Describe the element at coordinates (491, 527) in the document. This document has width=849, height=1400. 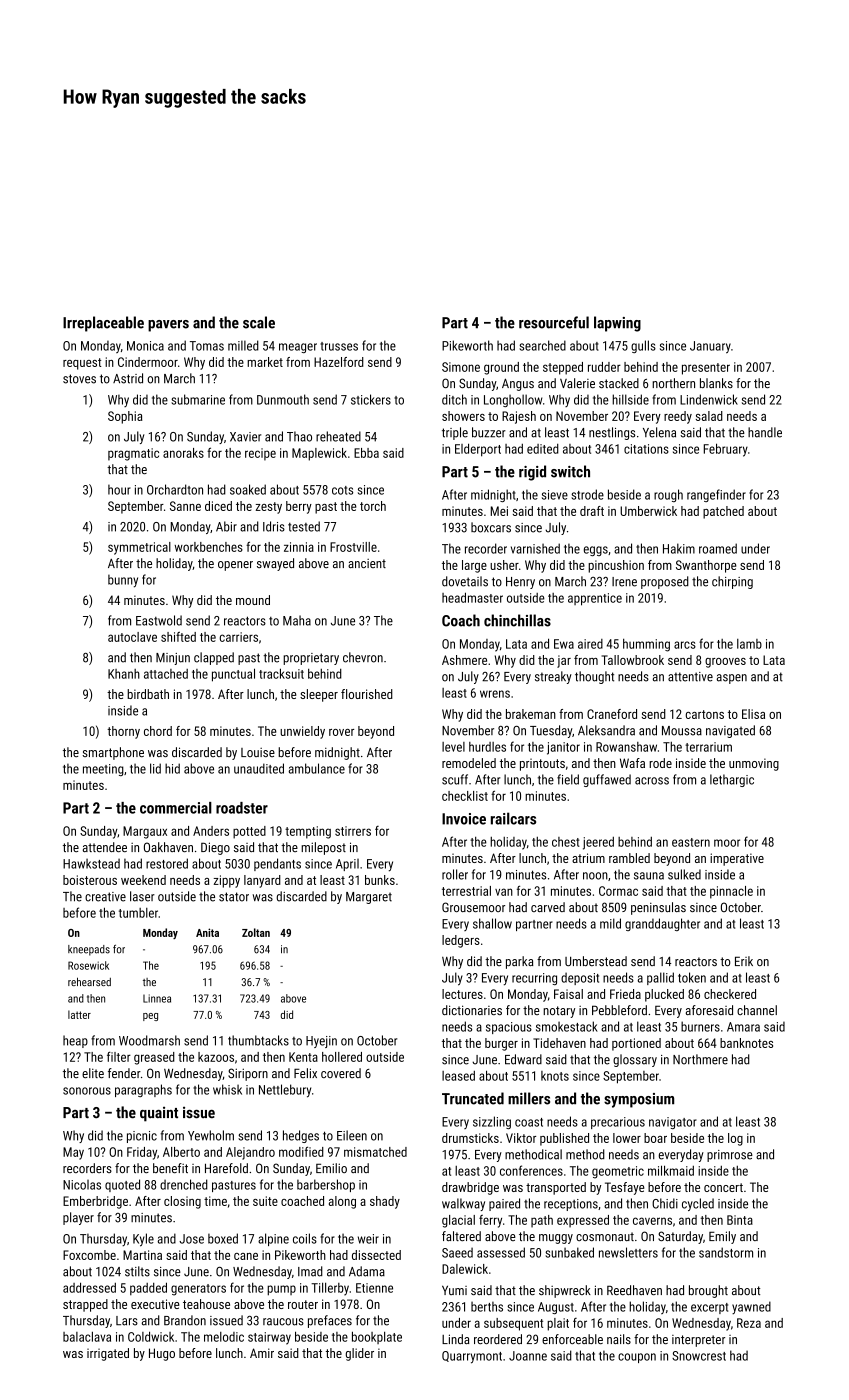
I see `boxcars` at that location.
